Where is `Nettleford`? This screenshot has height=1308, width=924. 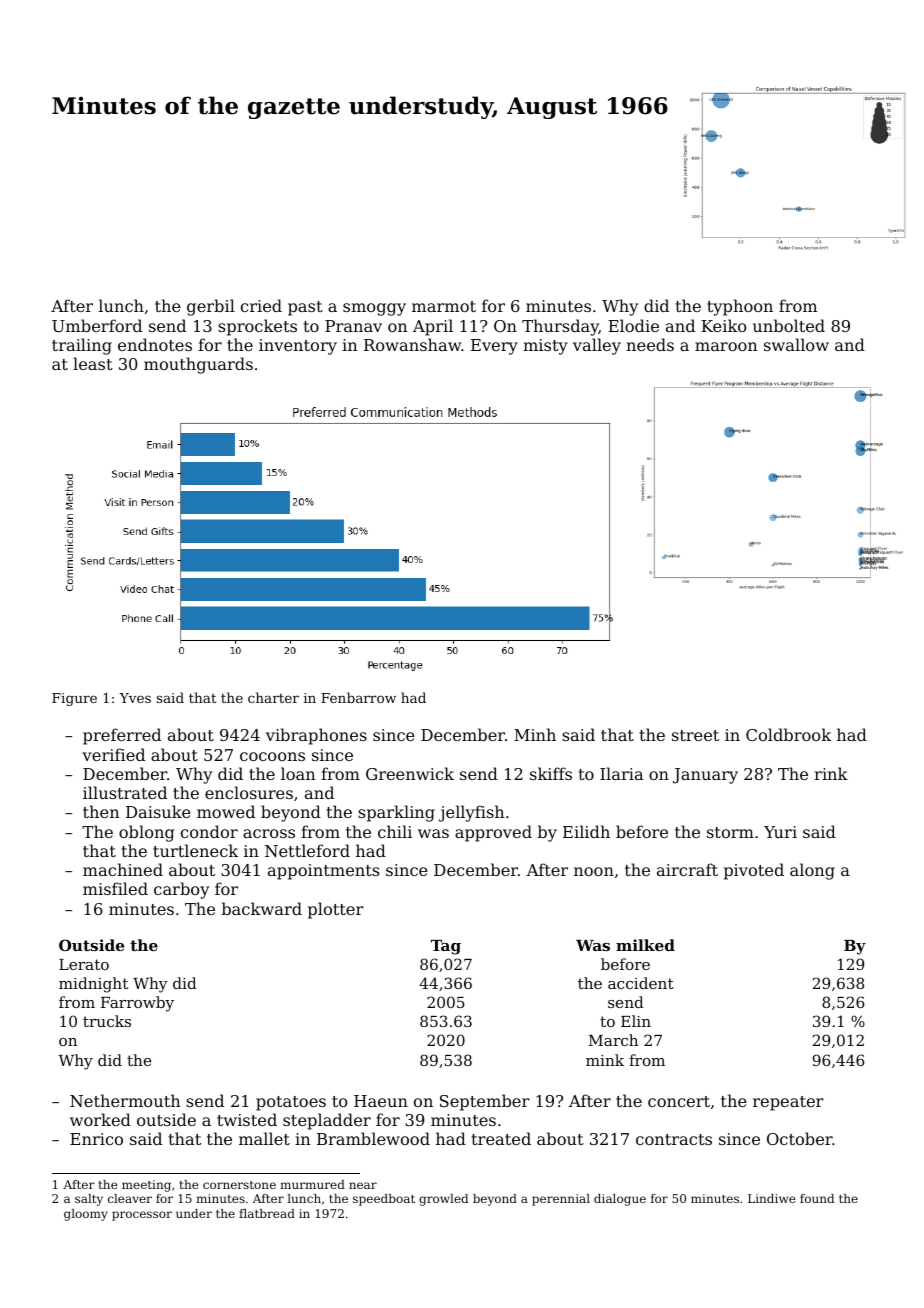 Nettleford is located at coordinates (307, 850).
